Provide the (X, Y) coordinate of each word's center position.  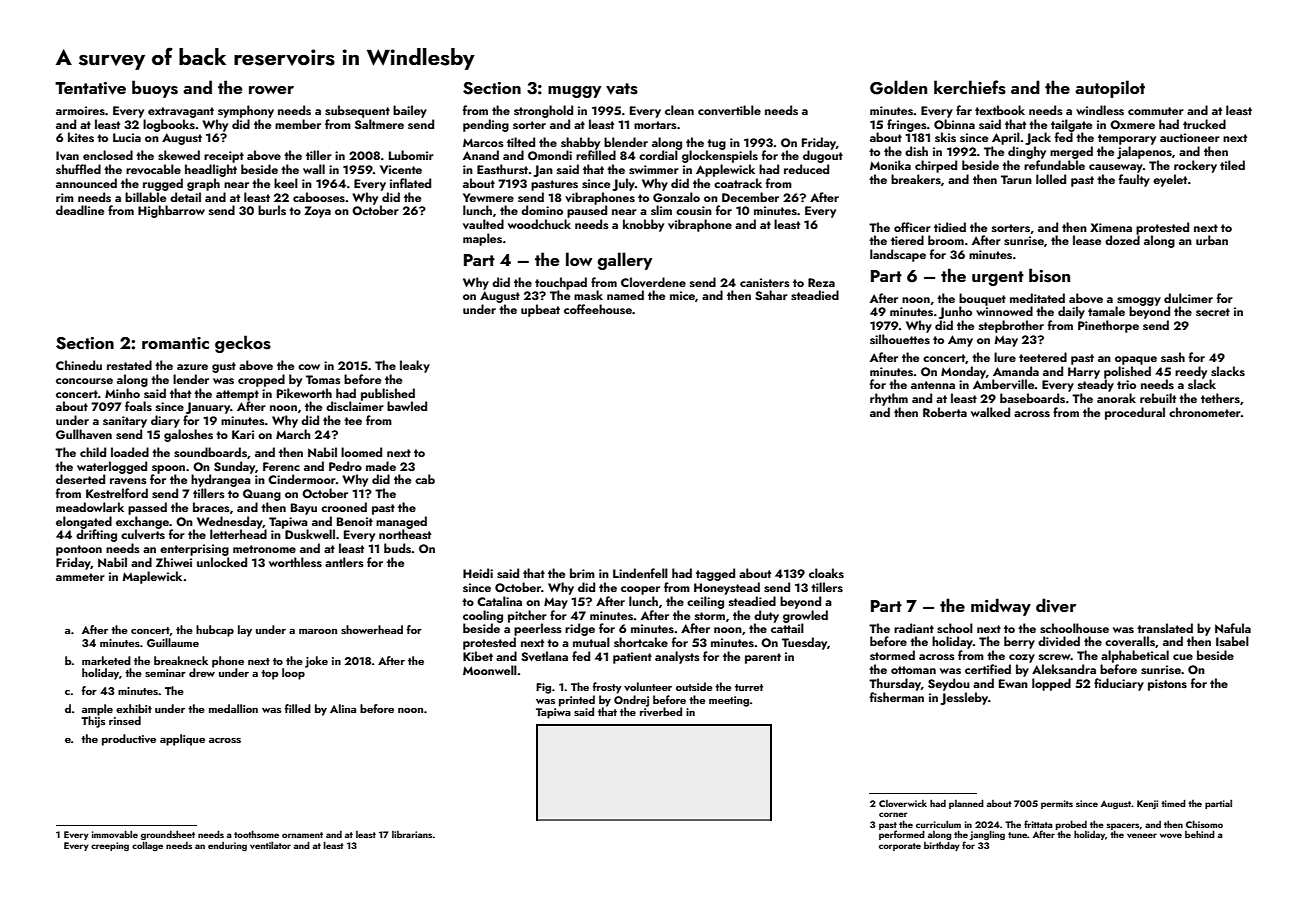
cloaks (826, 573)
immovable (115, 834)
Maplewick (152, 577)
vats (622, 89)
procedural (1135, 413)
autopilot (1110, 89)
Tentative (90, 88)
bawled (407, 406)
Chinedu (79, 365)
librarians (412, 834)
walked (990, 412)
